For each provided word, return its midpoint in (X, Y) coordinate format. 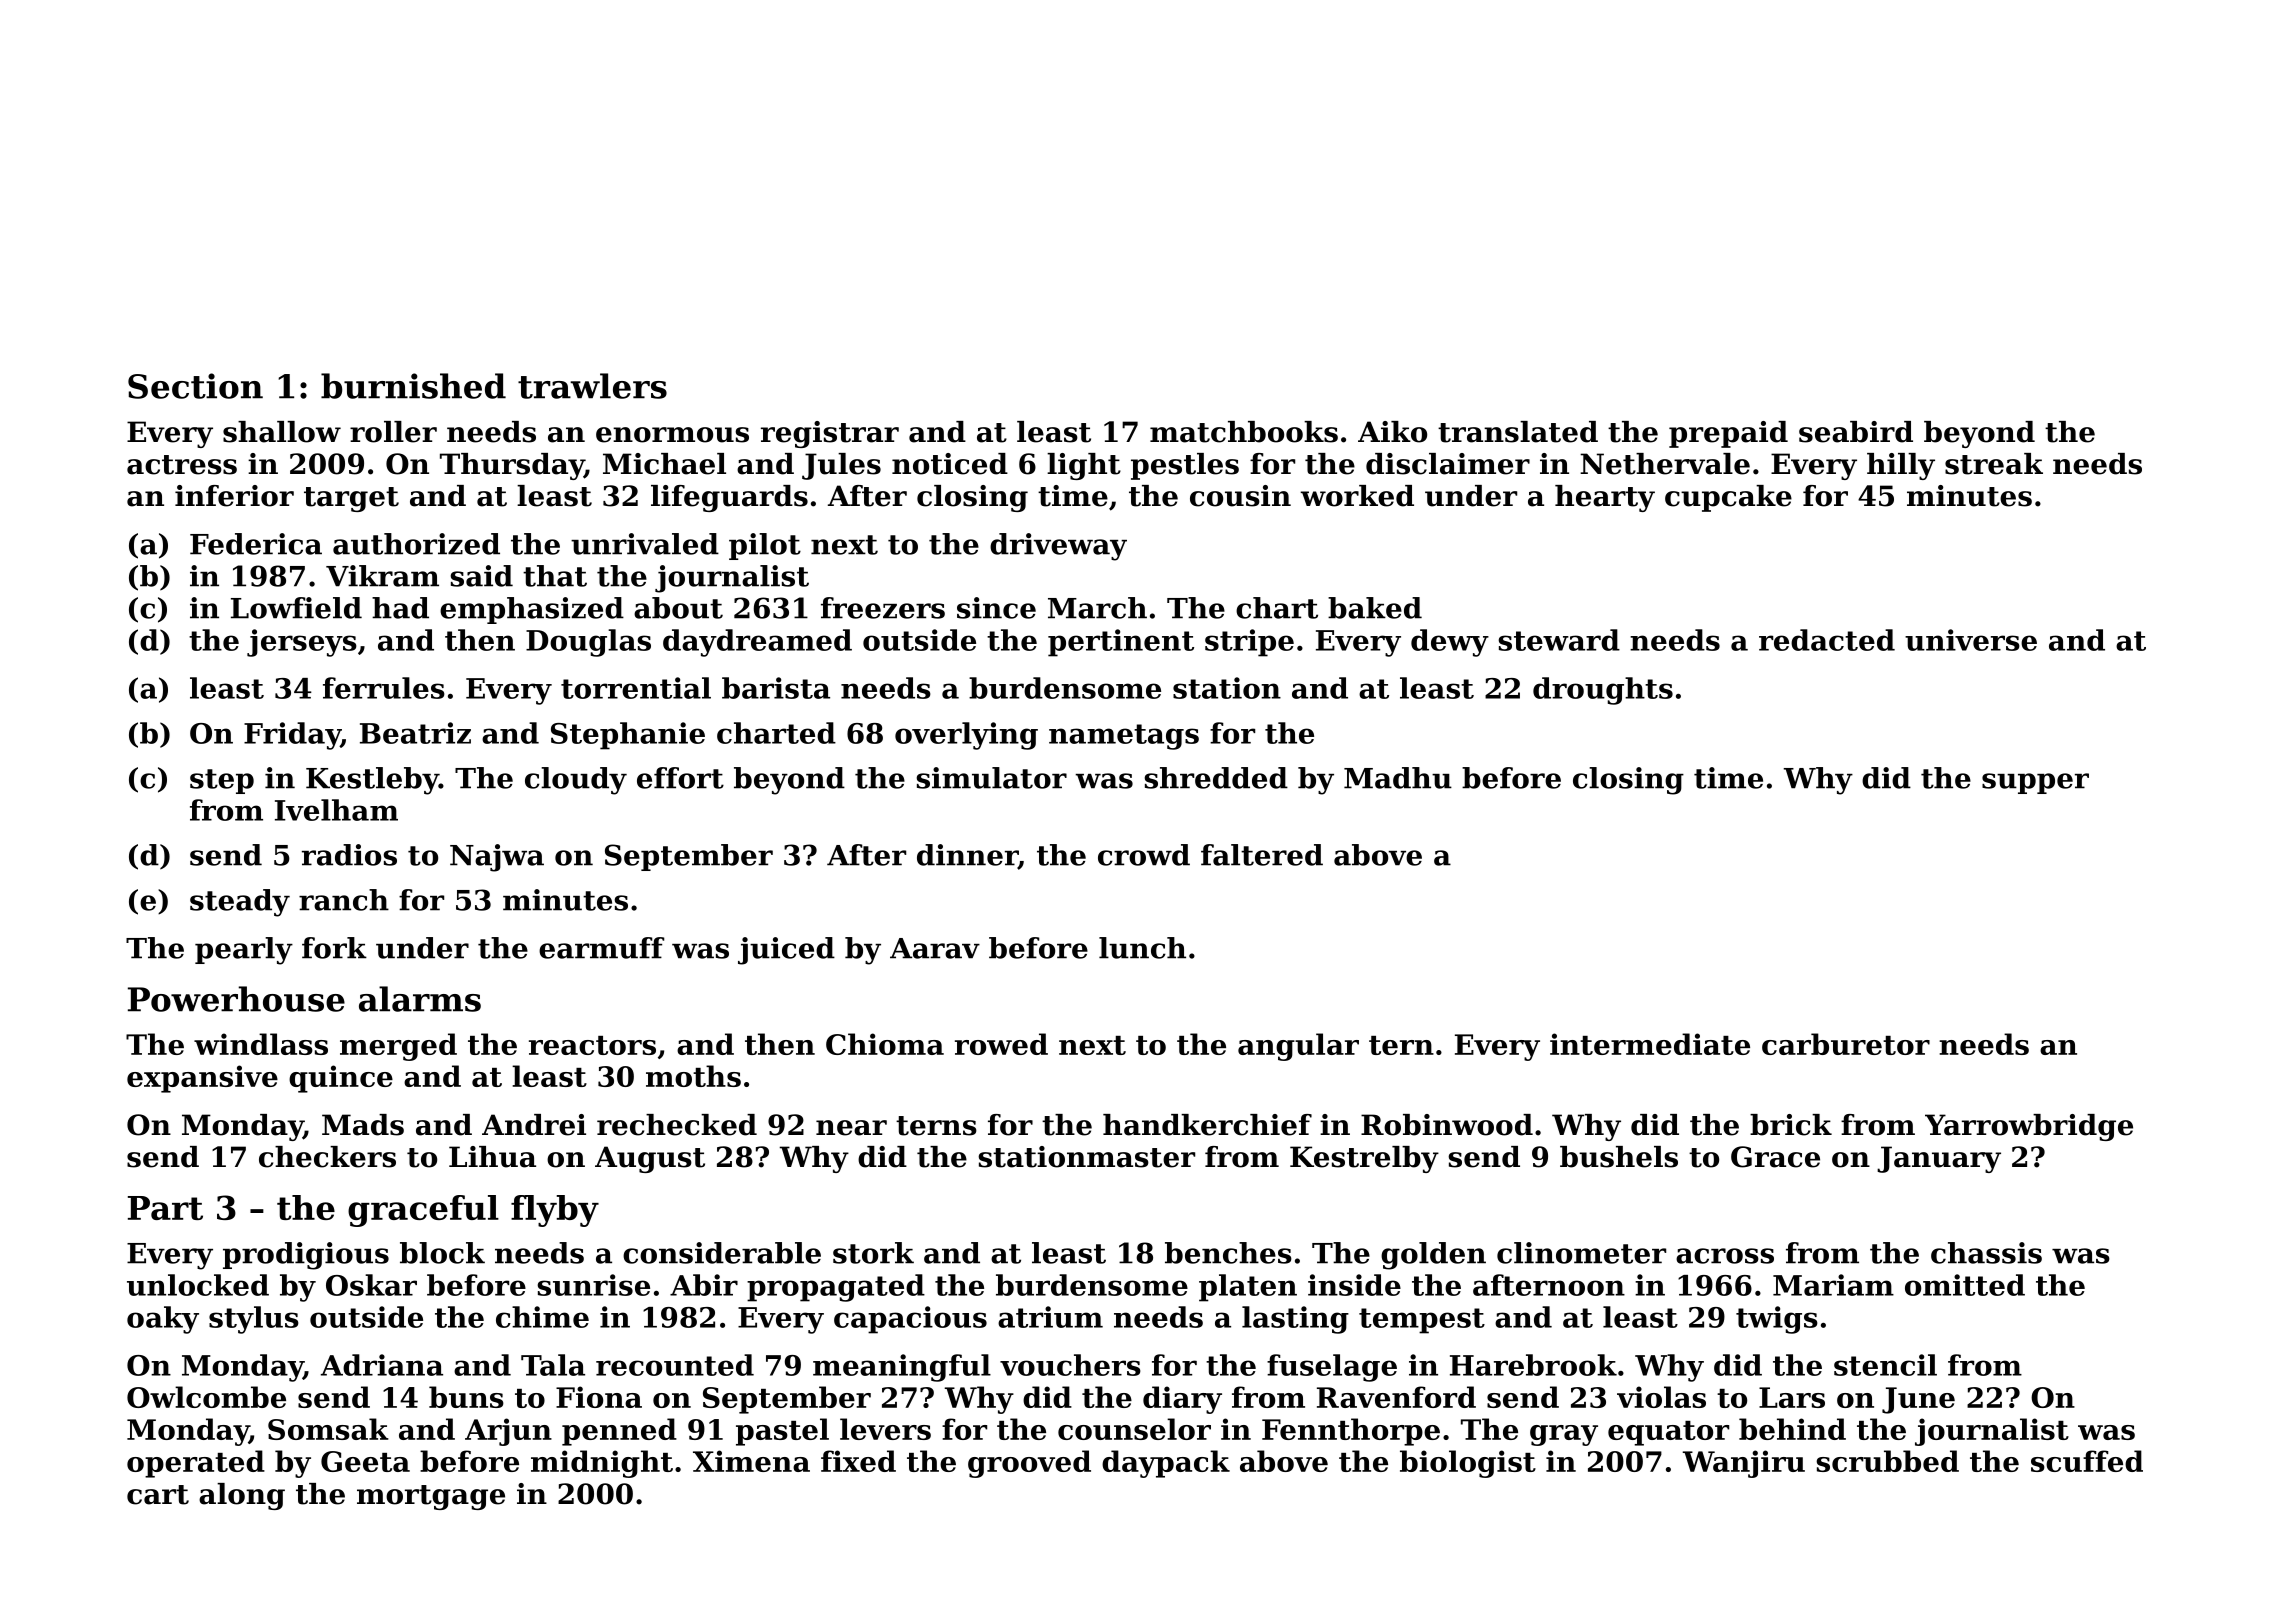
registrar (830, 434)
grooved (1029, 1464)
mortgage (431, 1497)
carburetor (1846, 1044)
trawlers (592, 386)
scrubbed (1887, 1461)
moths (693, 1076)
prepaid (1728, 434)
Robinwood (1447, 1125)
